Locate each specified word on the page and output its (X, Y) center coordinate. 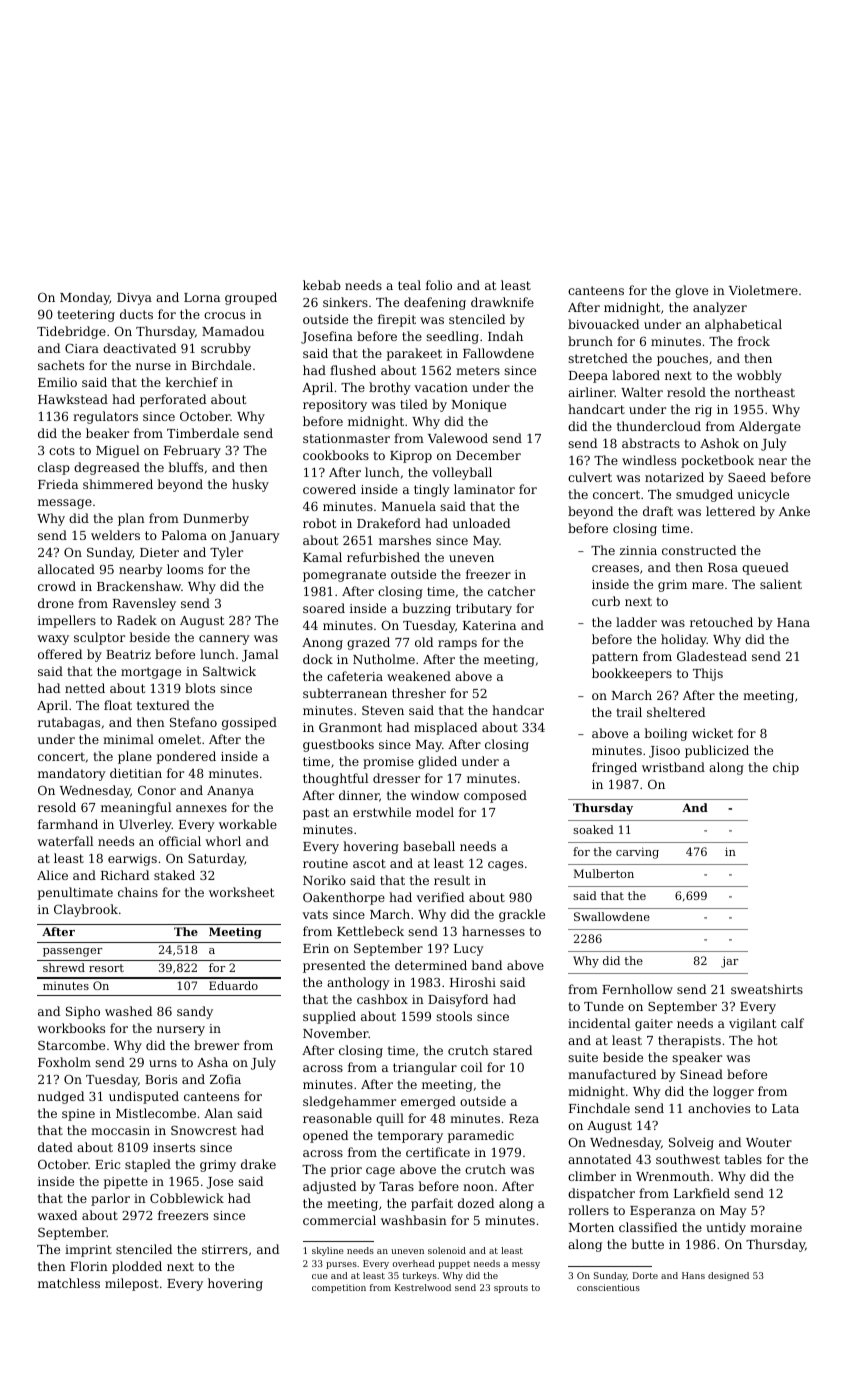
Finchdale (599, 1108)
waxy (53, 640)
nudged (61, 1097)
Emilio (57, 382)
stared (512, 1050)
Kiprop (411, 457)
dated (55, 1147)
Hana (793, 622)
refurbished (383, 557)
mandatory (71, 774)
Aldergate (770, 427)
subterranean (345, 693)
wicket (712, 733)
